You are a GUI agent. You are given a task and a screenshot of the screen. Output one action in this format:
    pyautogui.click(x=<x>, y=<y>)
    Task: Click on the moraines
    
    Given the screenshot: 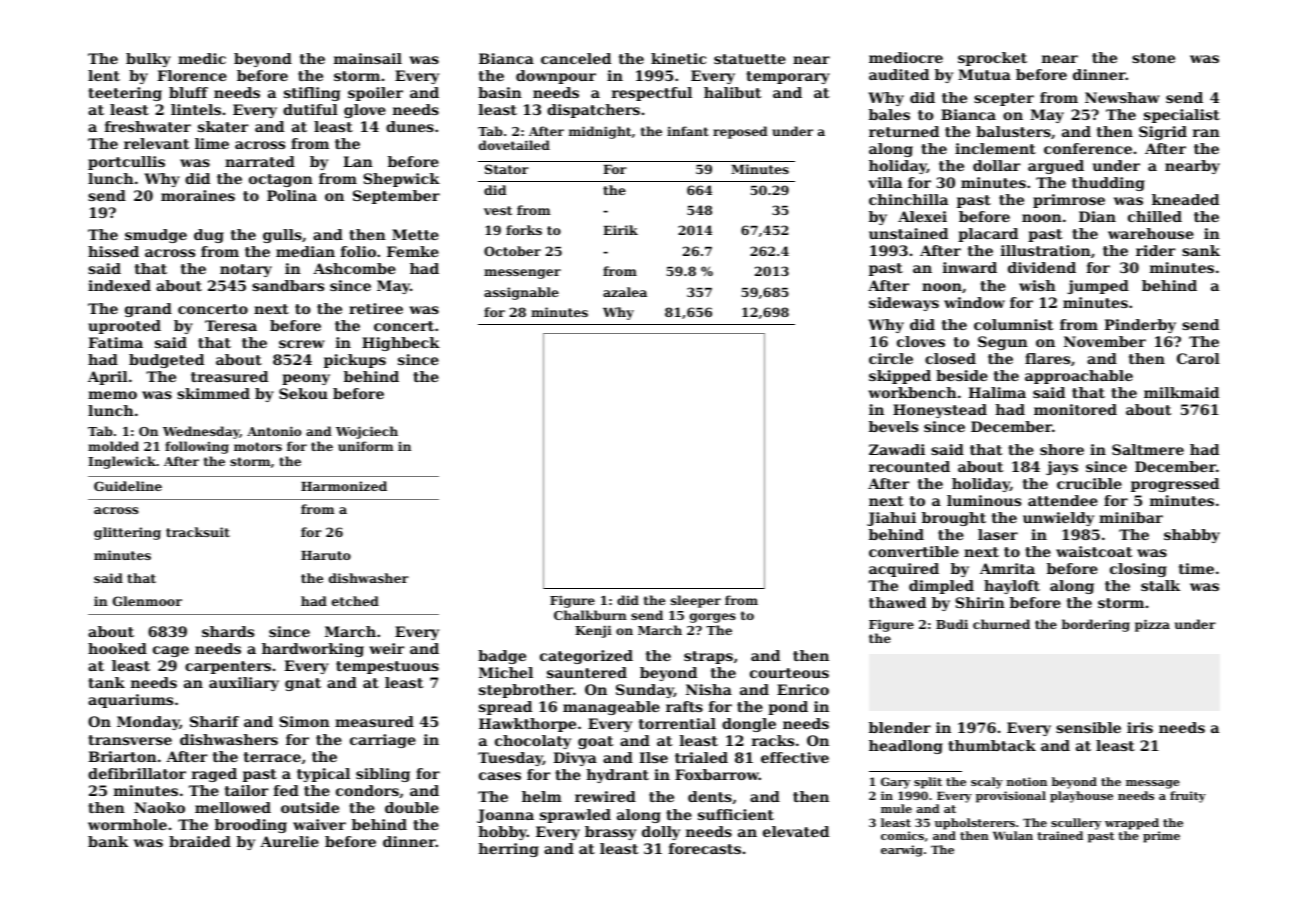 What is the action you would take?
    pyautogui.click(x=198, y=195)
